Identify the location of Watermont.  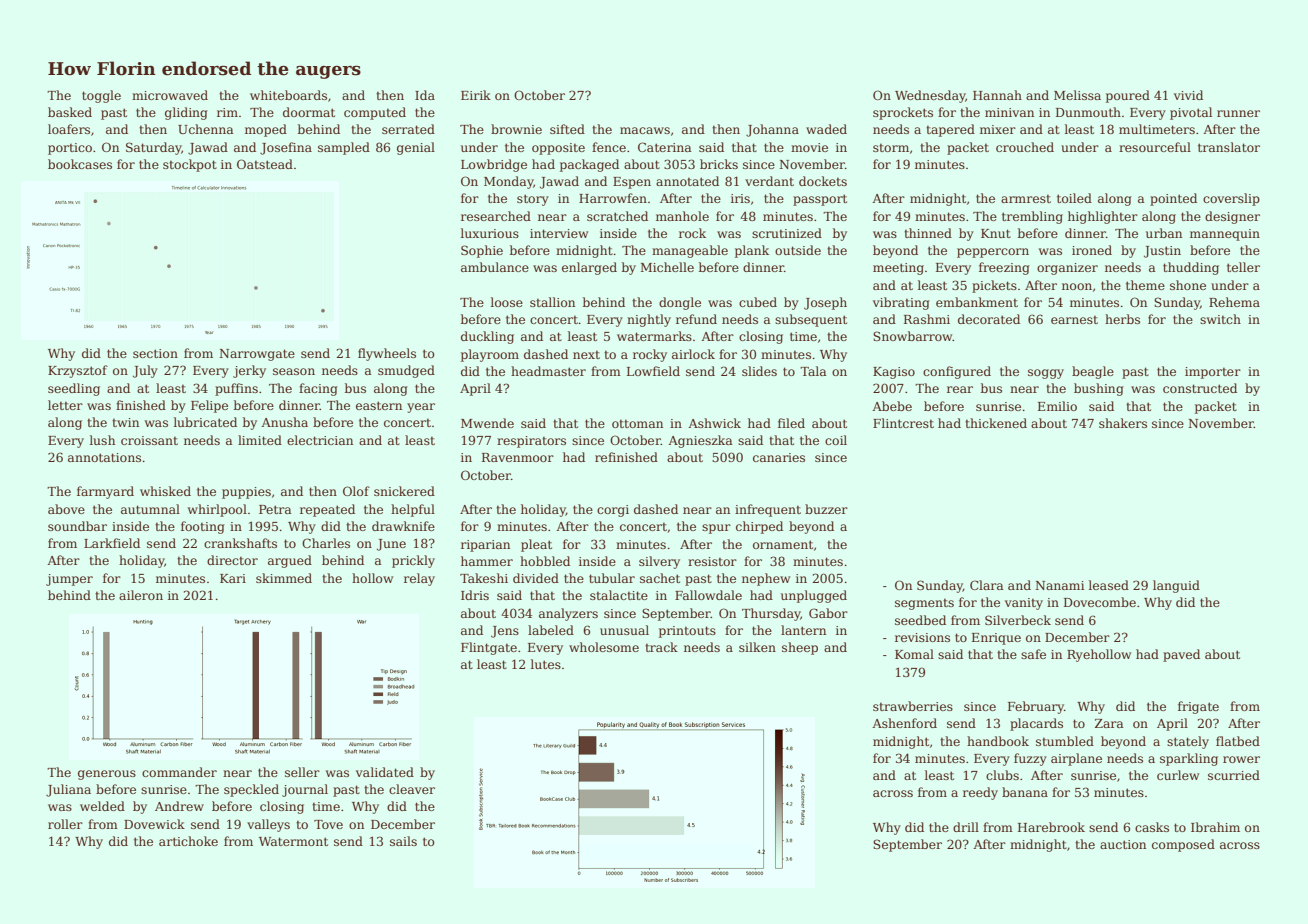
(293, 841).
